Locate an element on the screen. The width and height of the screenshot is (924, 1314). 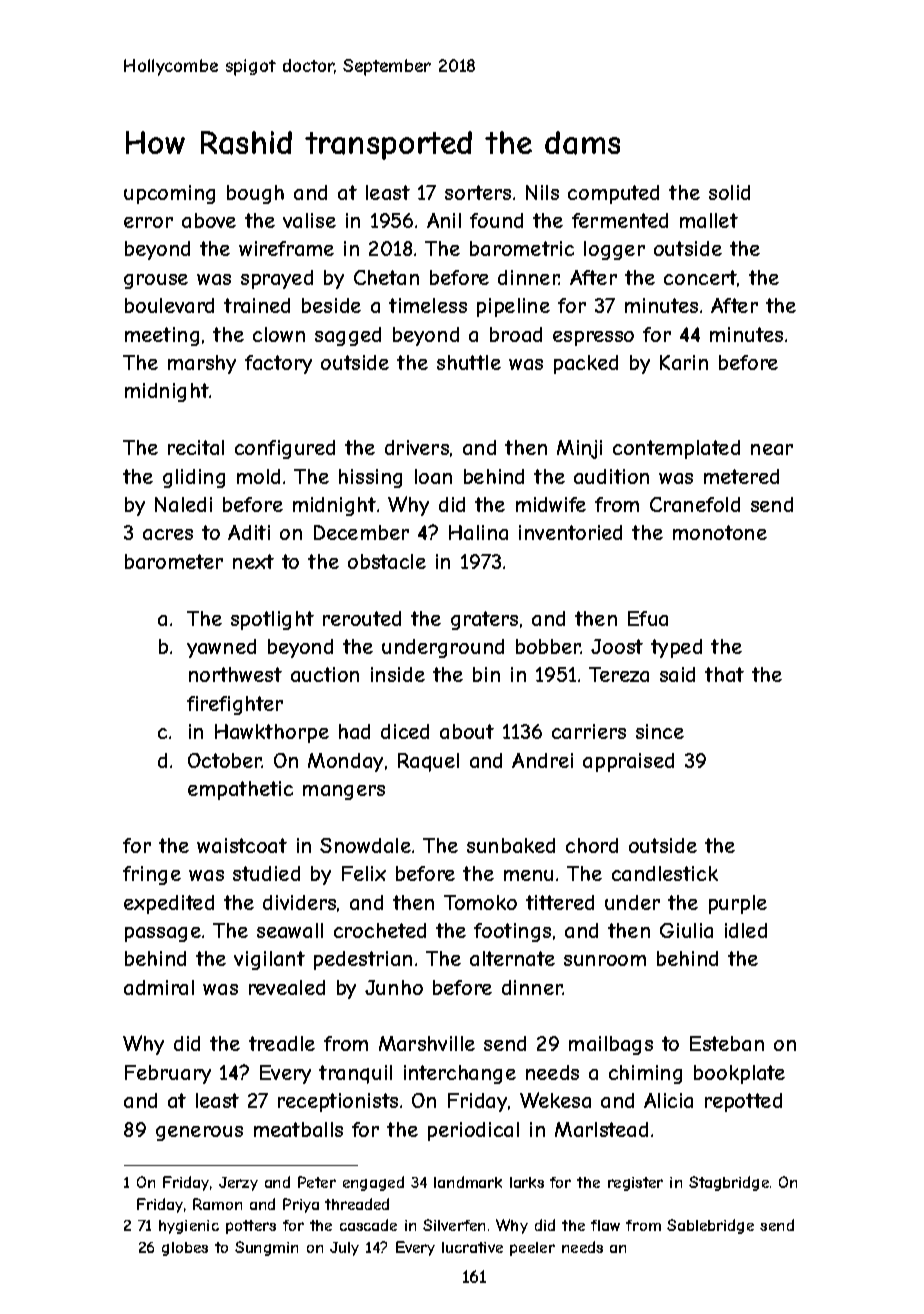
Sablebridge is located at coordinates (710, 1226).
